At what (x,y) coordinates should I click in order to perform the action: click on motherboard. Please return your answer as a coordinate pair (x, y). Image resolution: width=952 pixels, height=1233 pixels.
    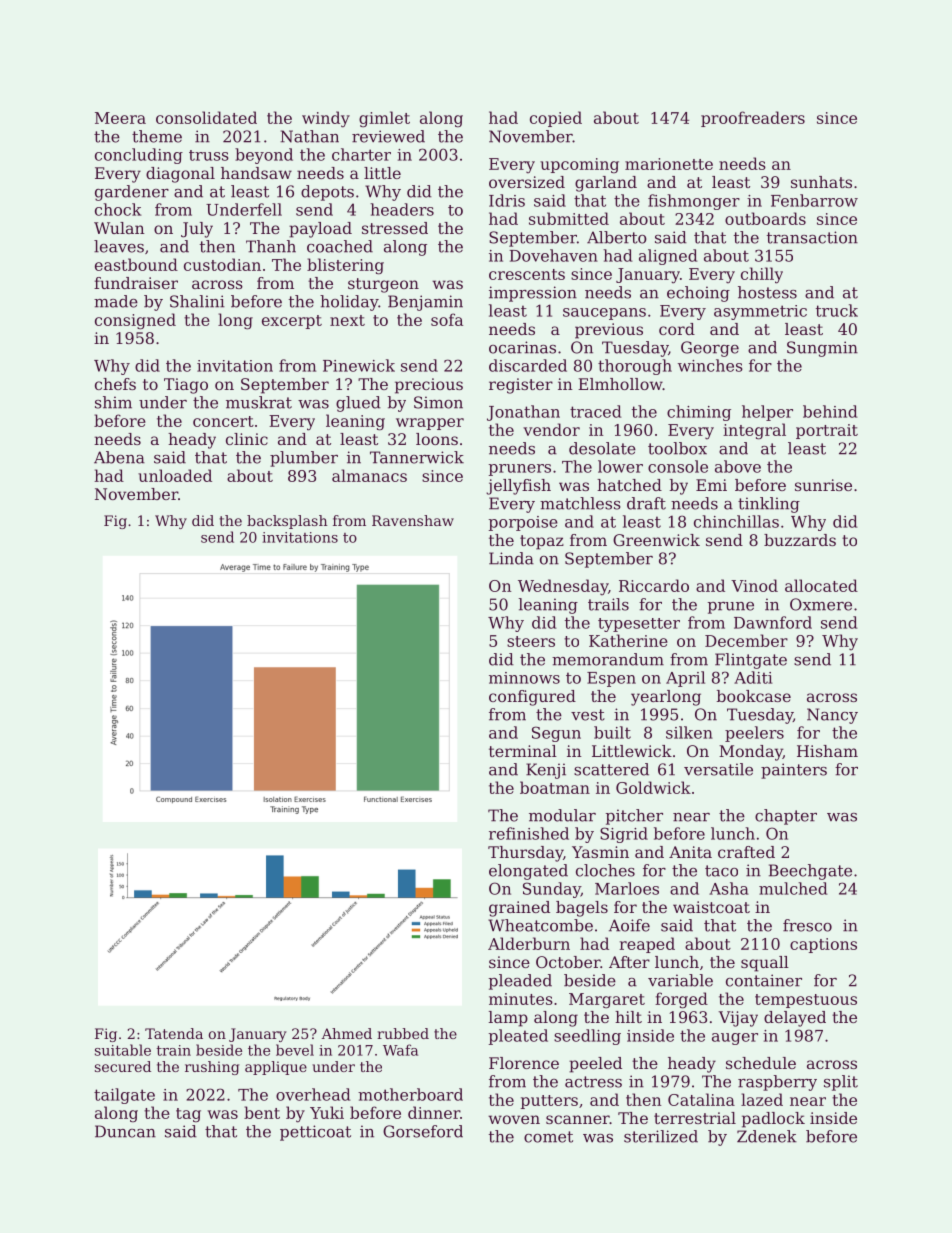
    Looking at the image, I should click on (410, 1094).
